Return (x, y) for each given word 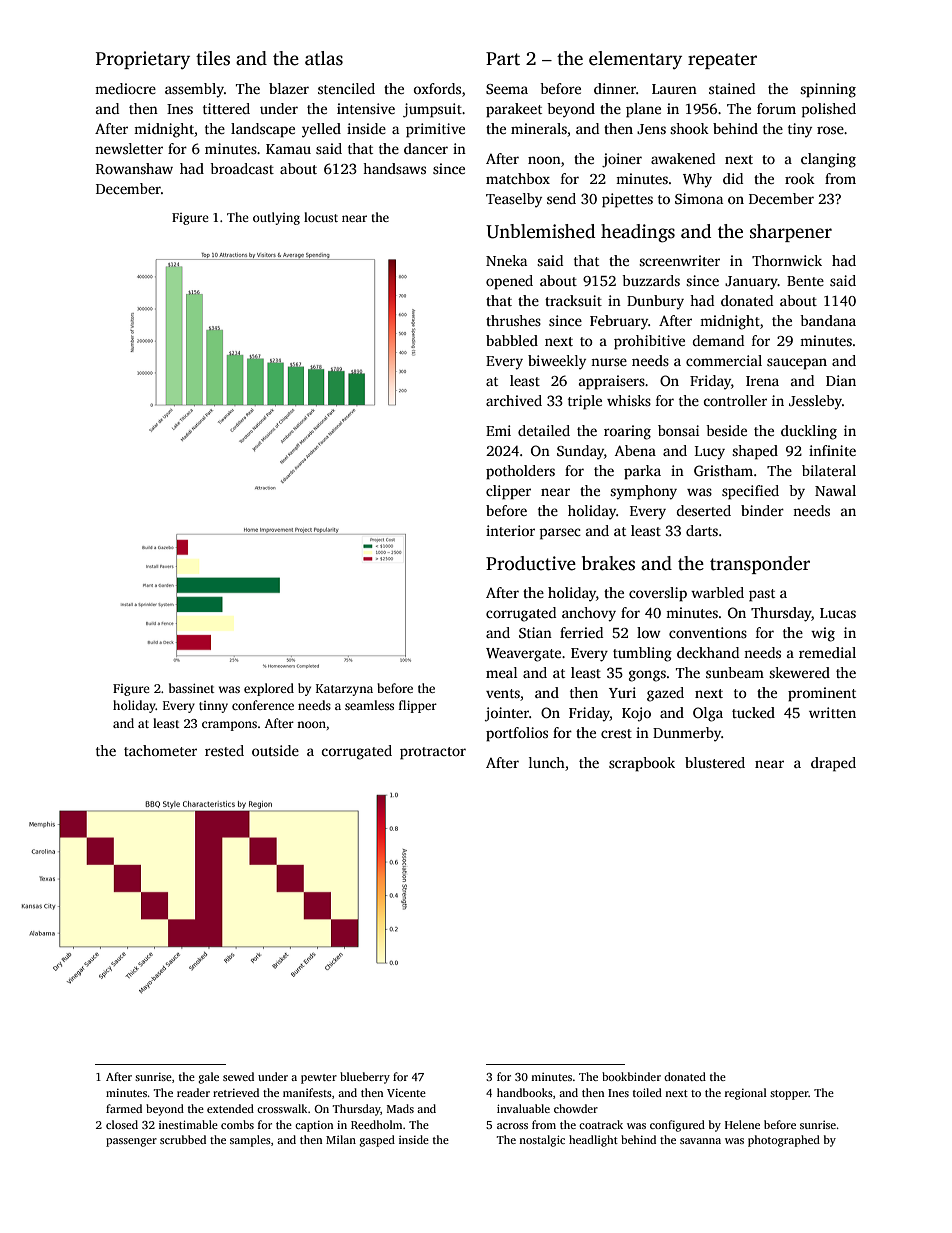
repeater (722, 61)
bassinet (191, 688)
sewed (238, 1076)
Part (503, 59)
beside (726, 430)
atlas (324, 58)
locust (321, 217)
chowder (576, 1108)
